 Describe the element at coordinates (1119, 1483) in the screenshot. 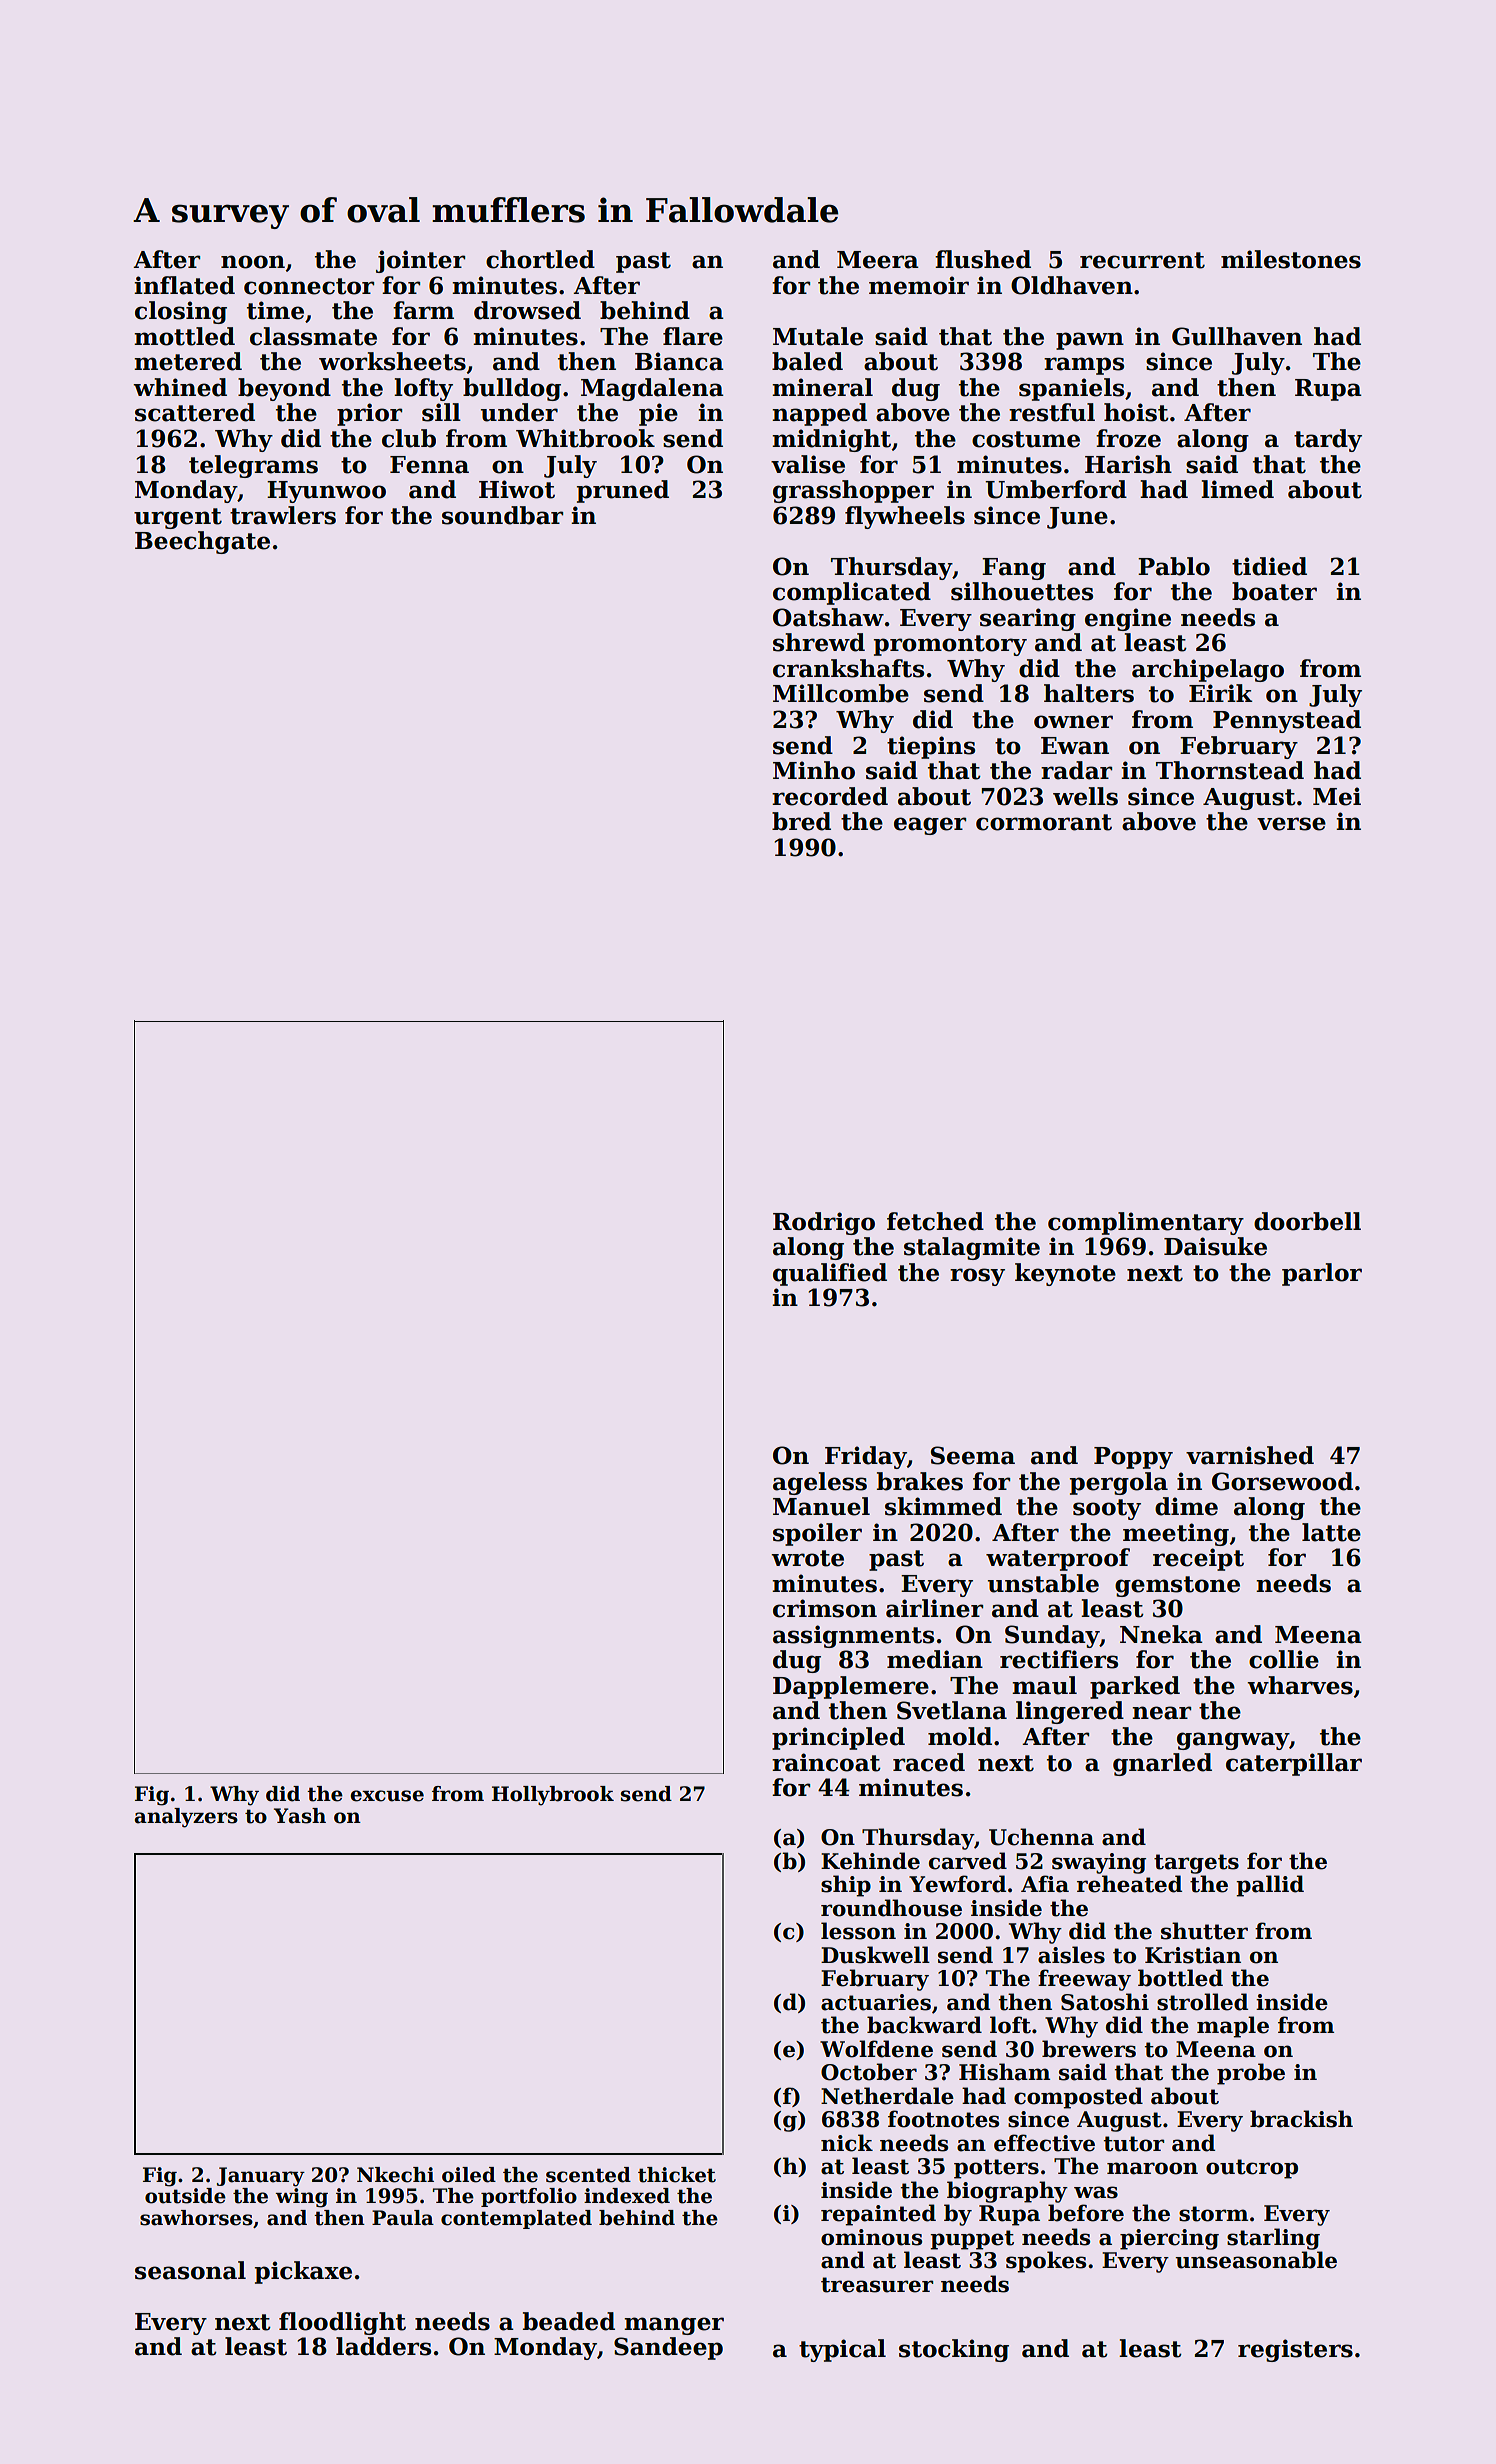

I see `pergola` at that location.
